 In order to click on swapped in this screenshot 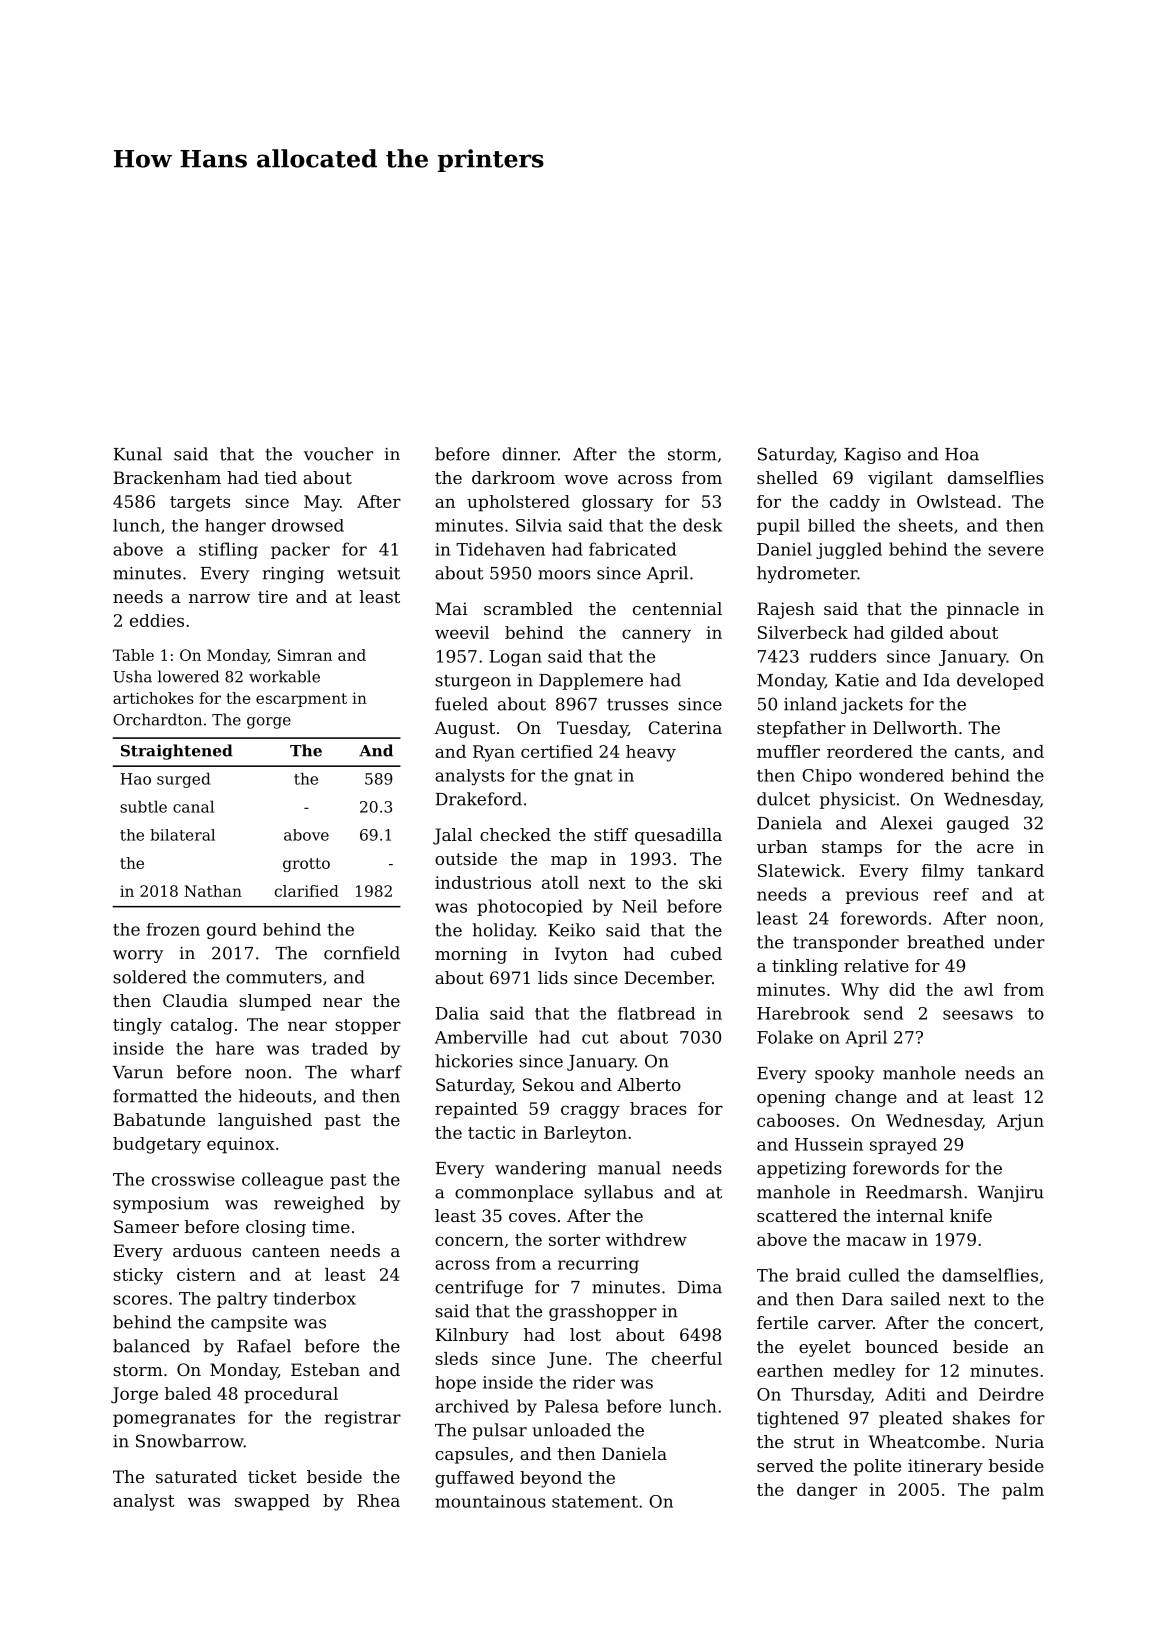, I will do `click(272, 1502)`.
